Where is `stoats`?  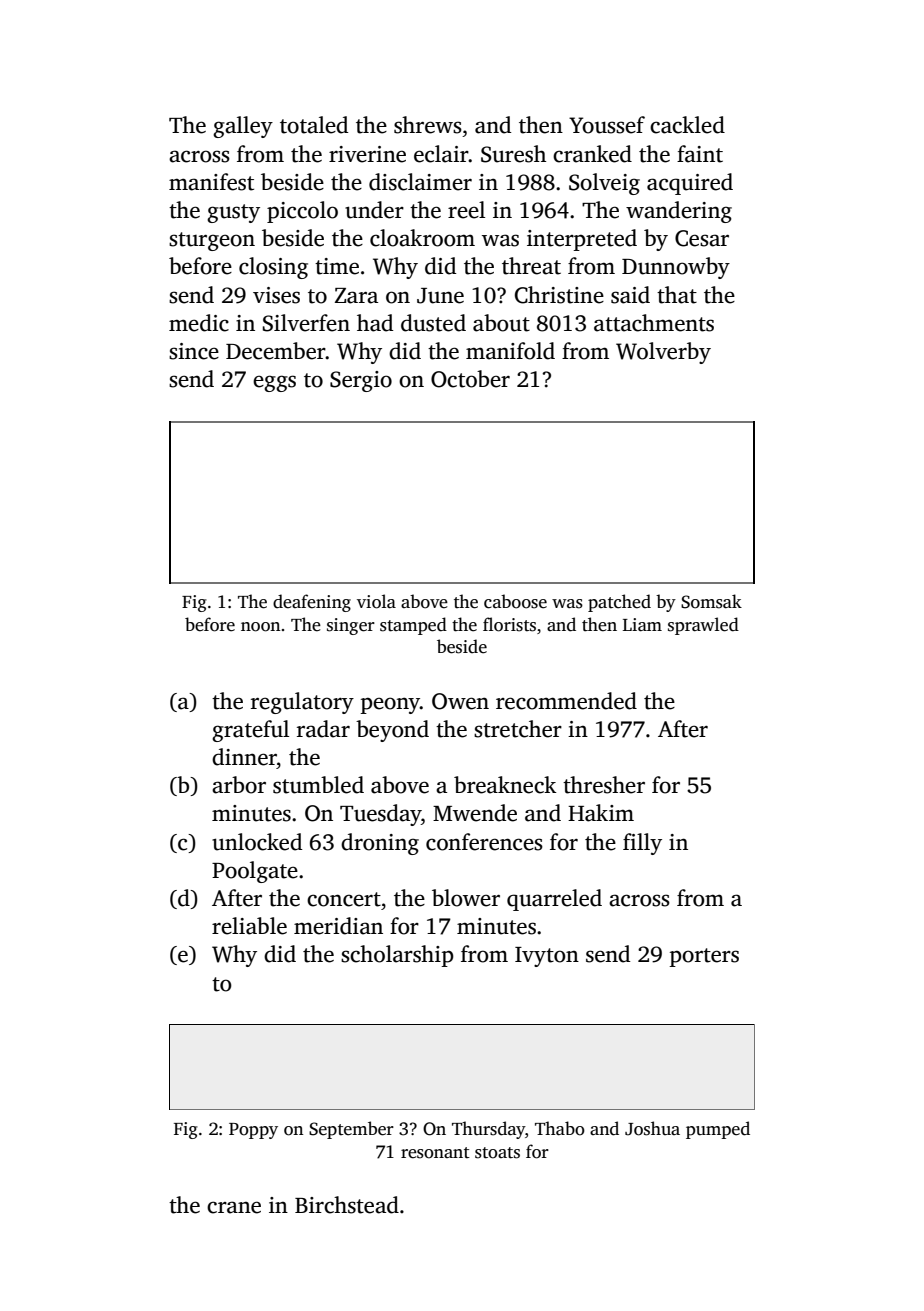
stoats is located at coordinates (497, 1153).
